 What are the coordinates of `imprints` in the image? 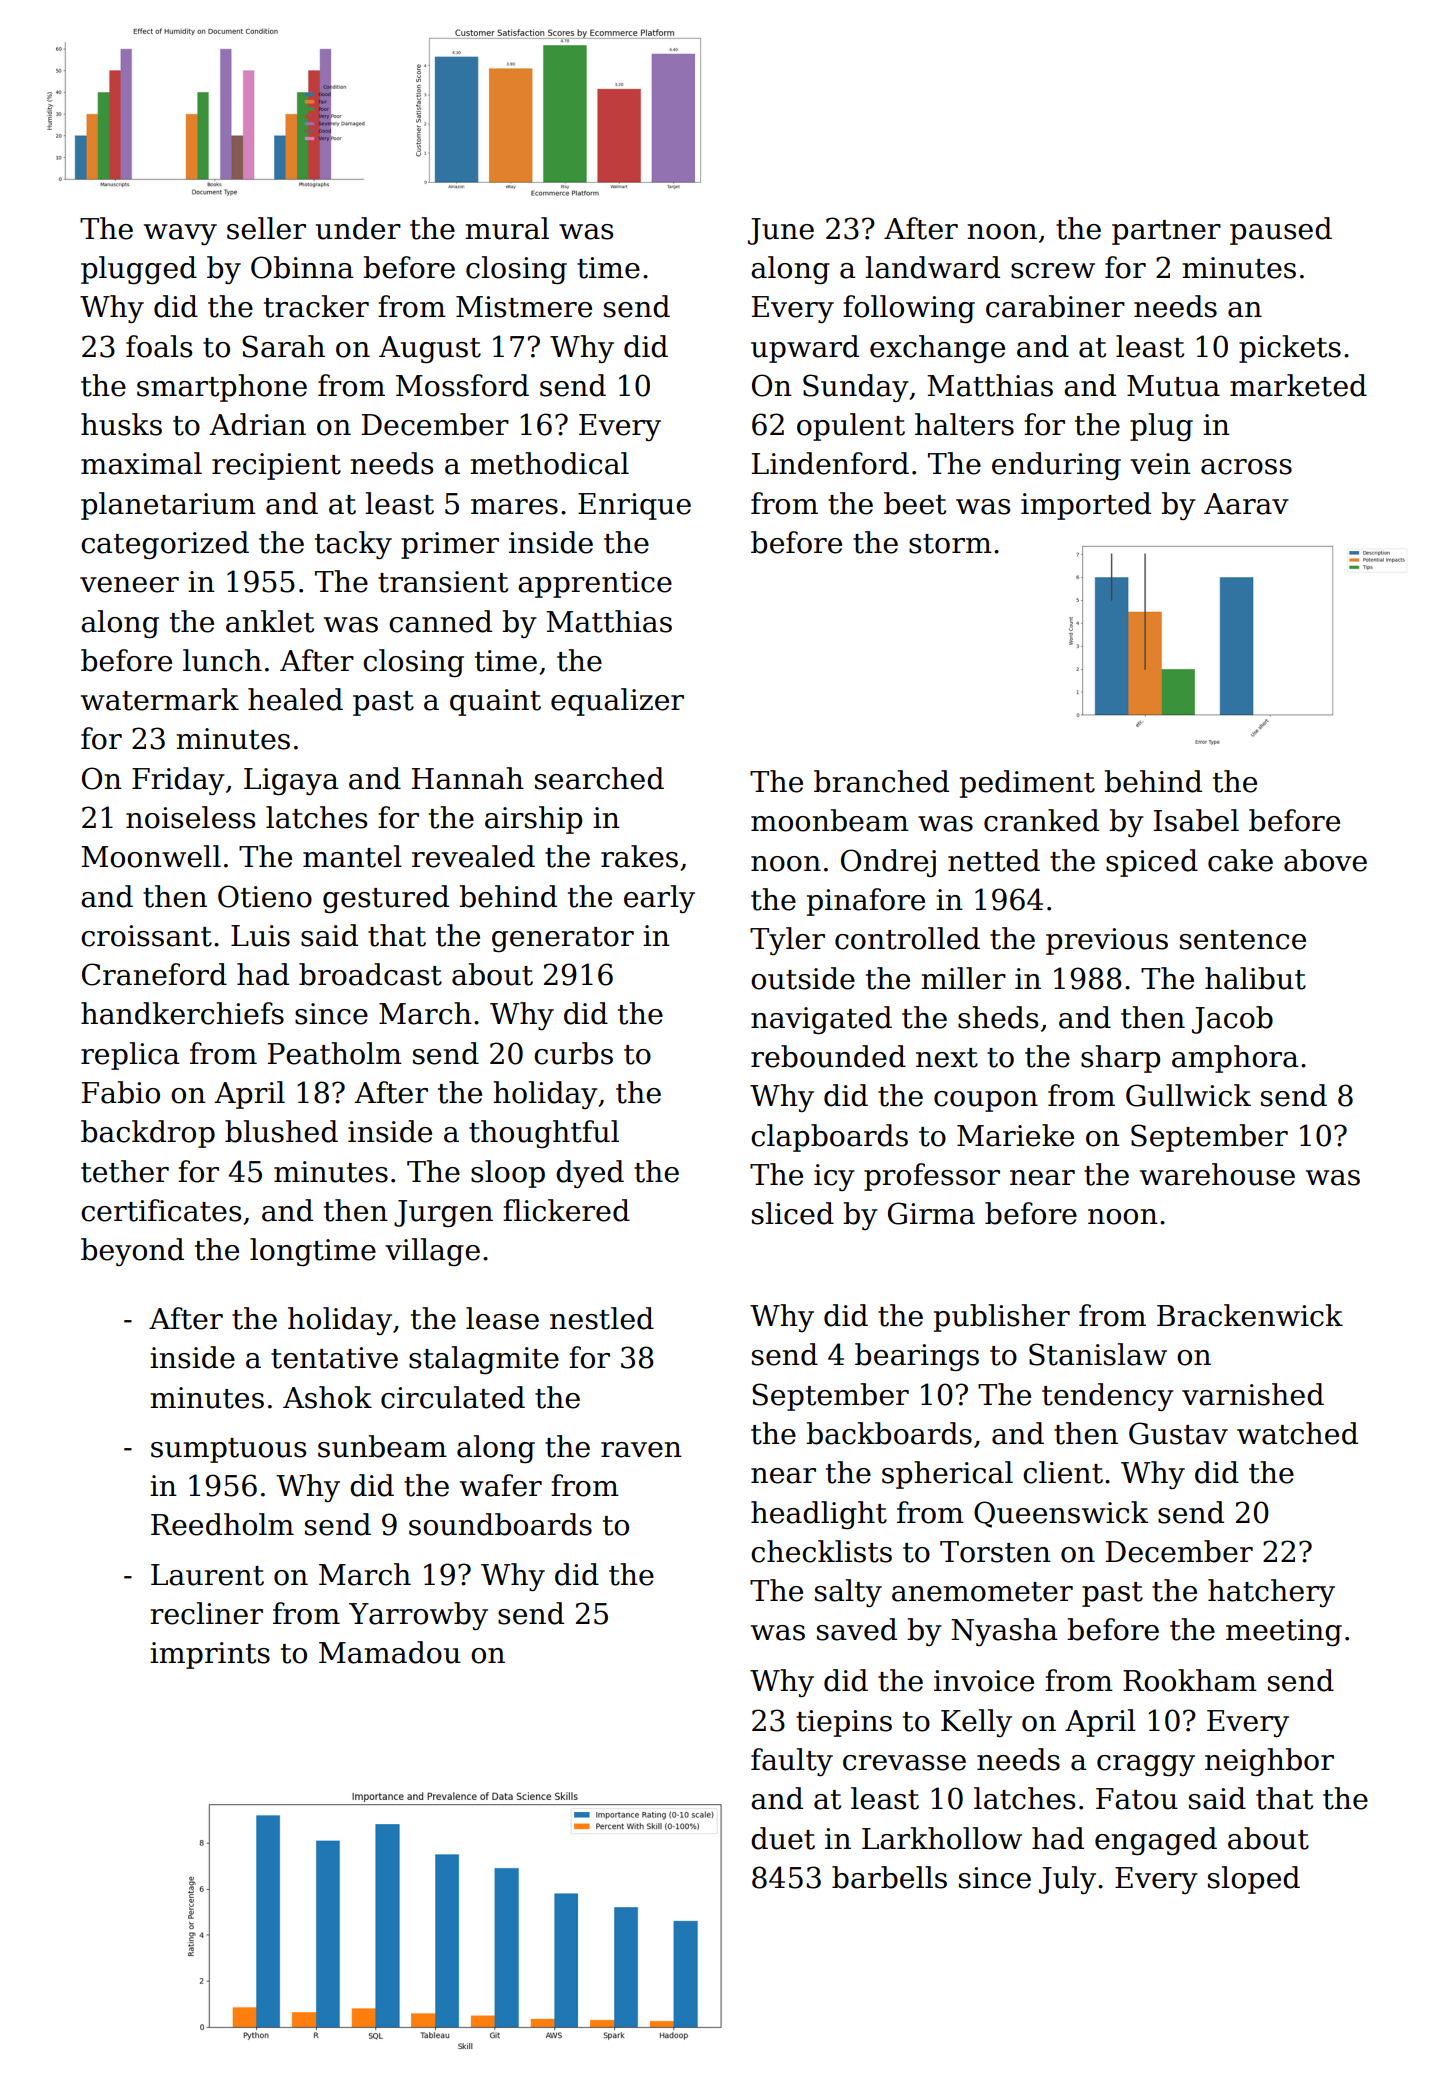 It's located at (210, 1655).
